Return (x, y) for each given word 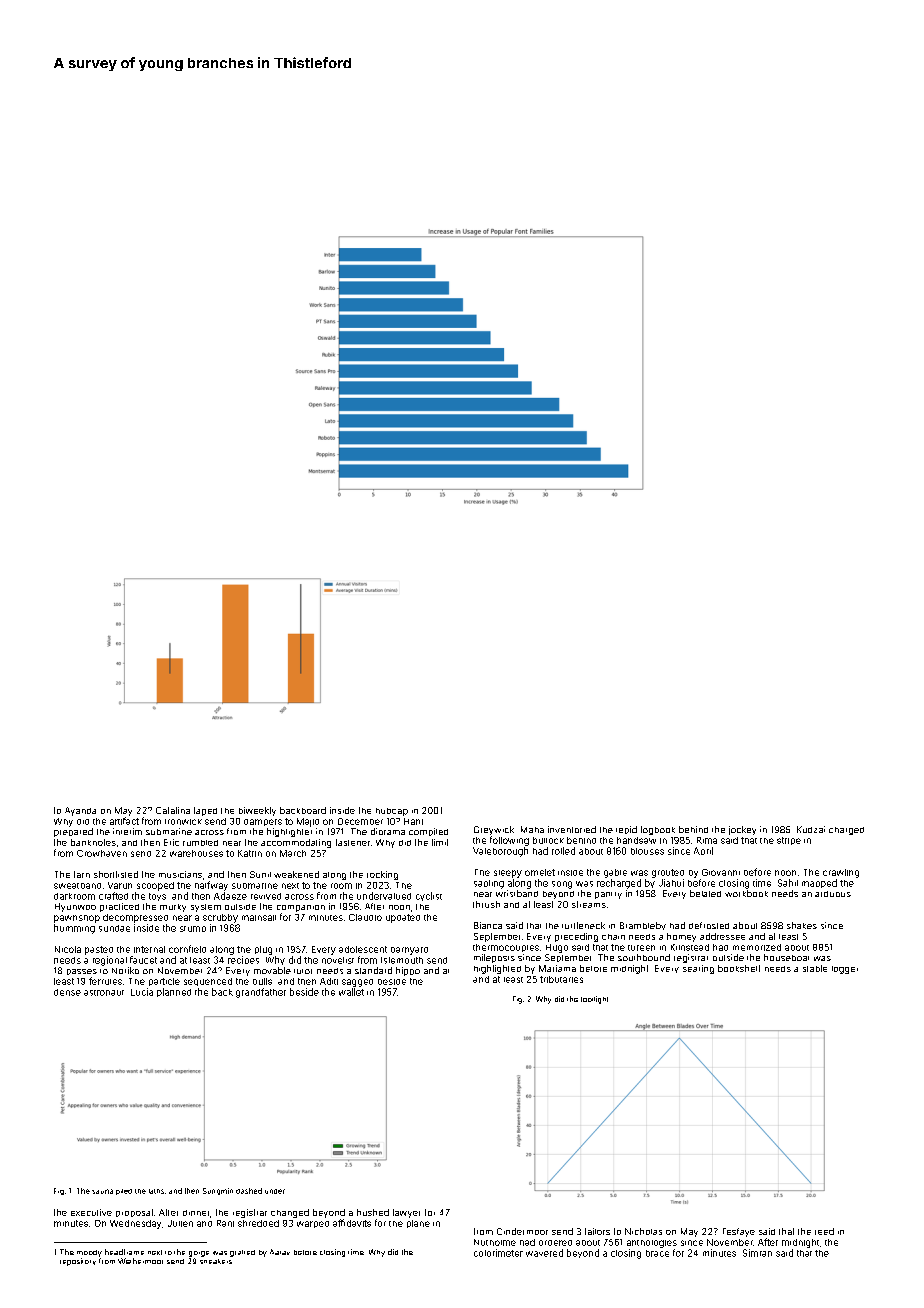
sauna (102, 1191)
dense (67, 992)
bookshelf (739, 968)
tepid (626, 830)
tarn (82, 874)
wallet (351, 992)
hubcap (392, 812)
